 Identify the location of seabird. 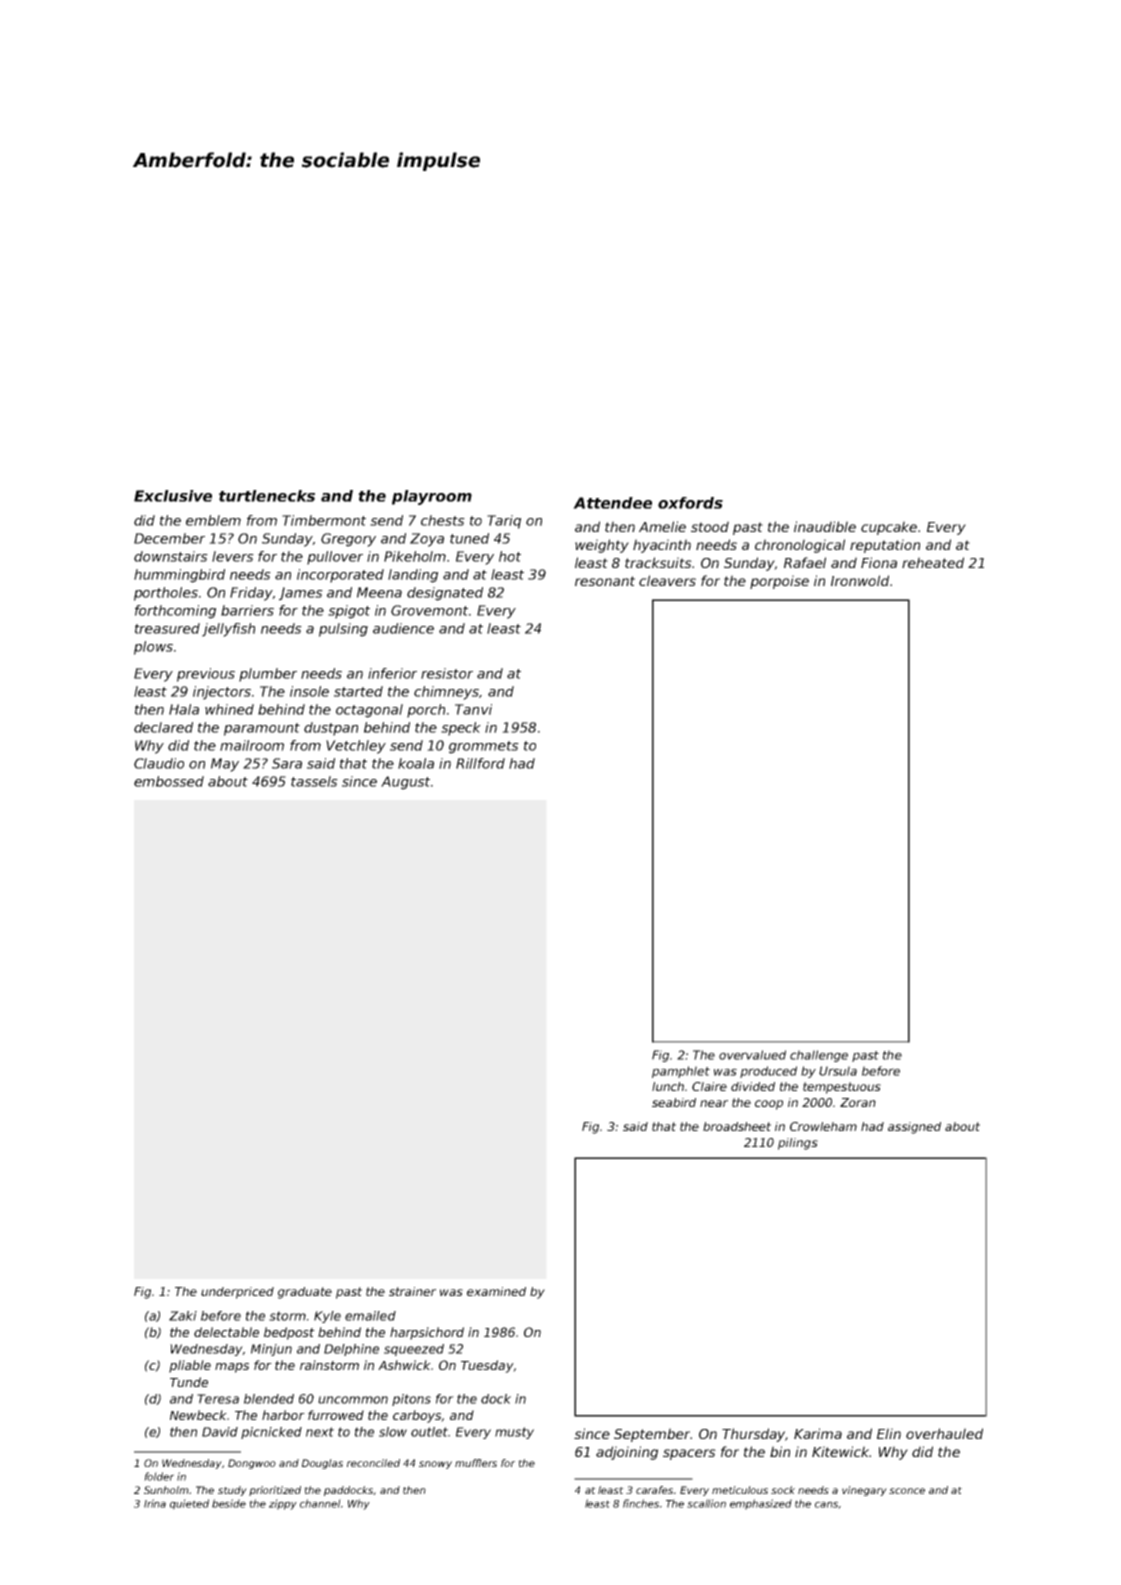
(674, 1102).
